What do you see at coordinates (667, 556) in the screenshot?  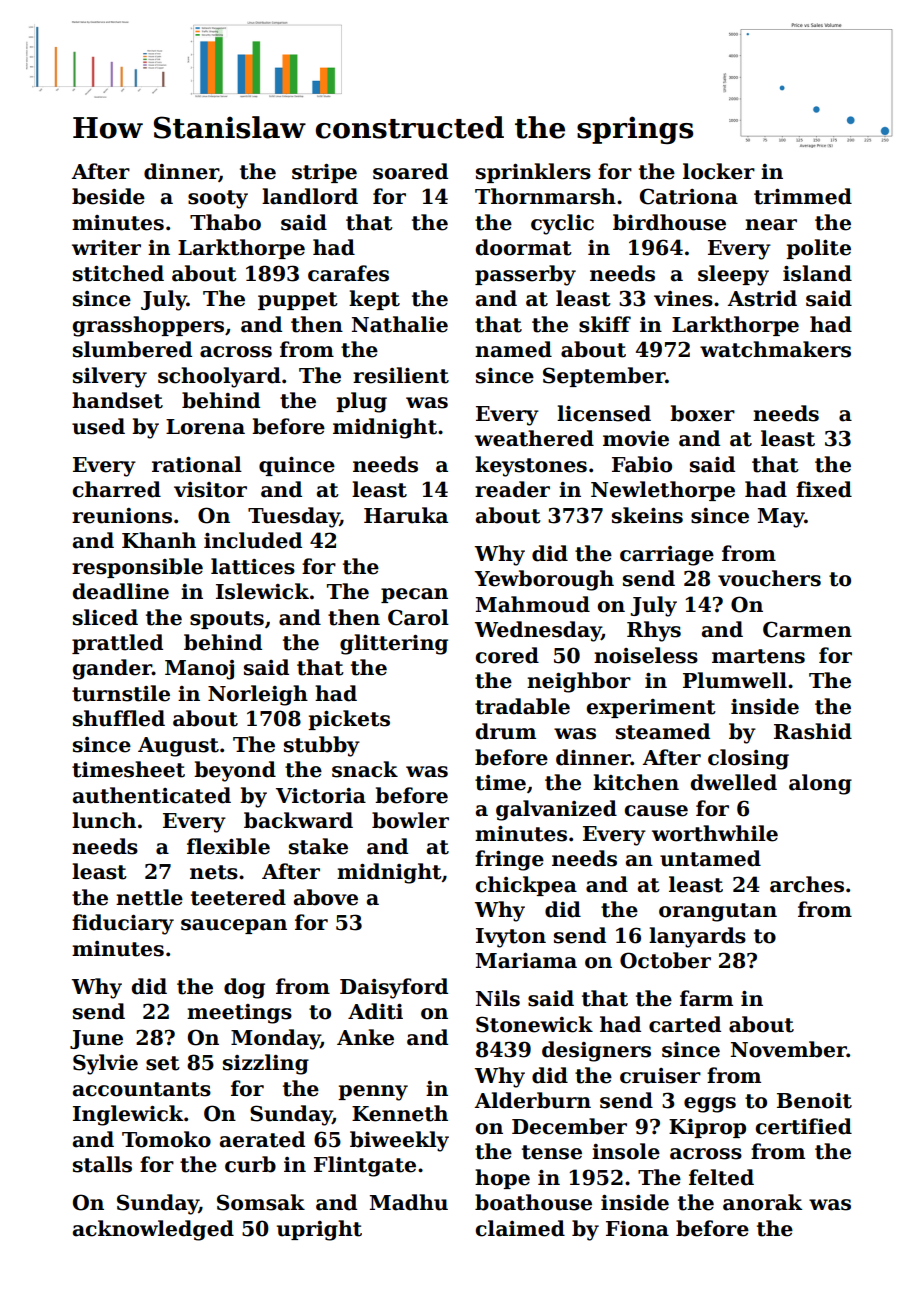 I see `carriage` at bounding box center [667, 556].
